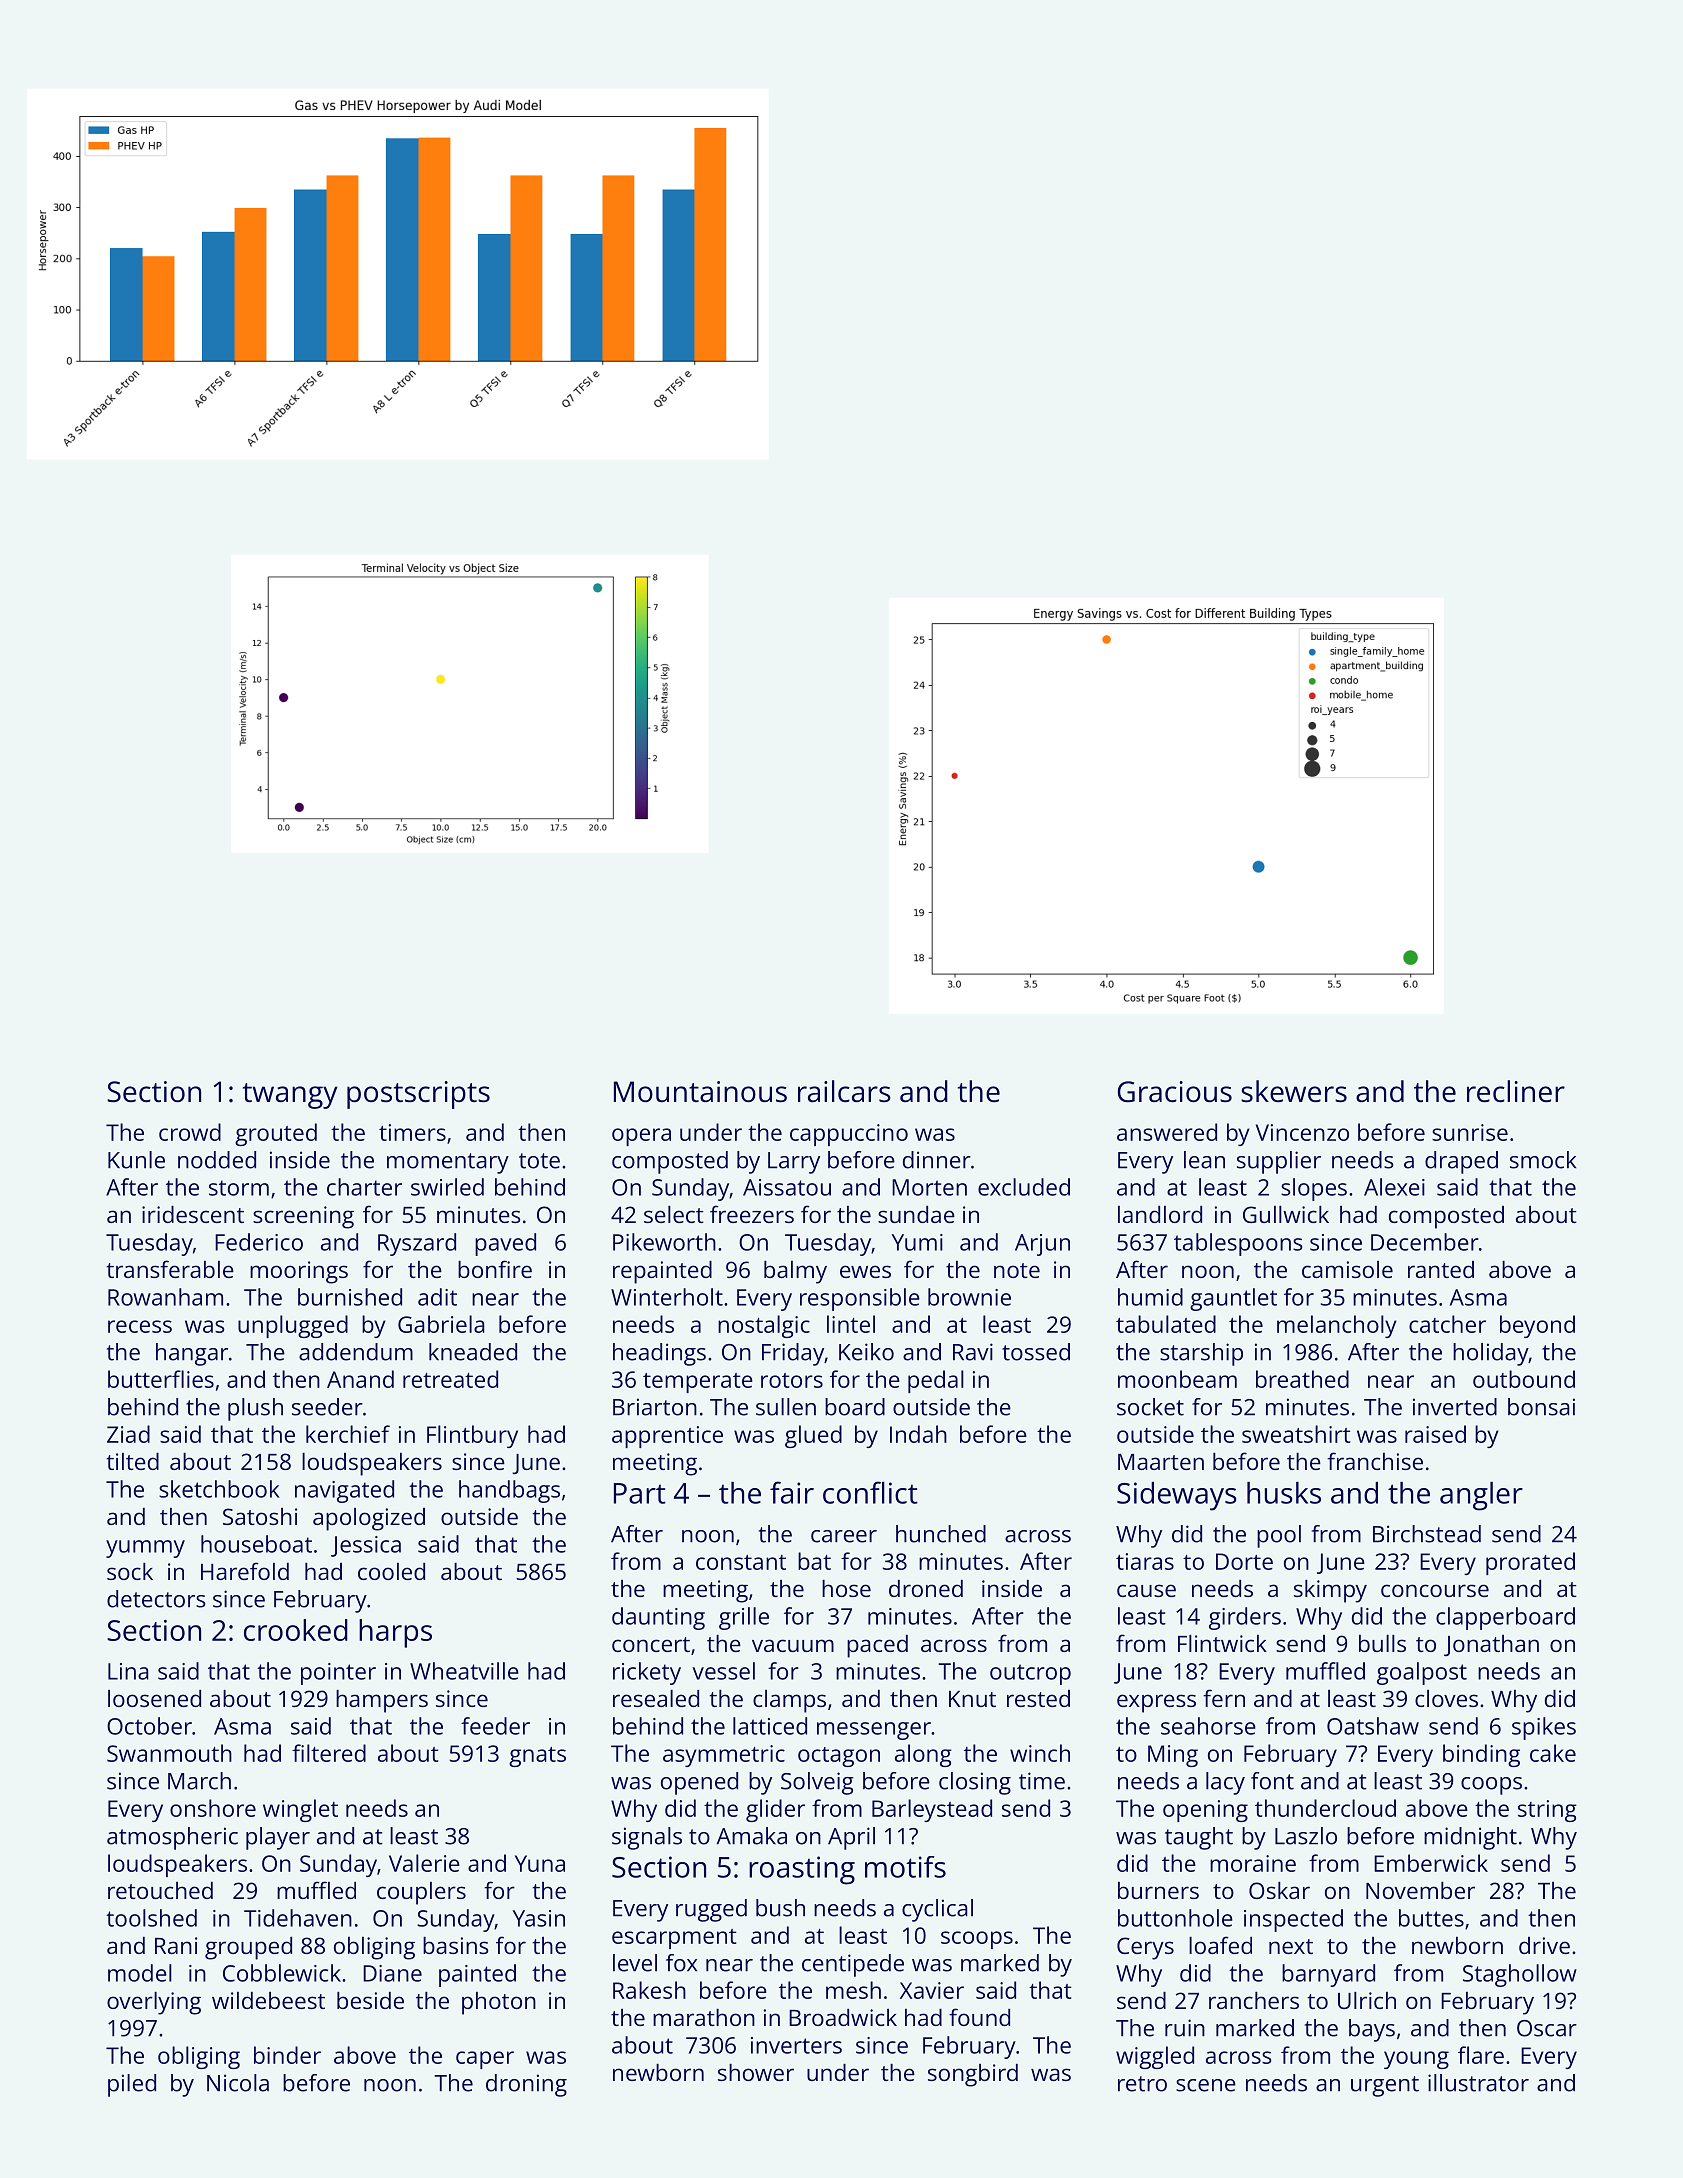 Image resolution: width=1683 pixels, height=2178 pixels. What do you see at coordinates (300, 1810) in the screenshot?
I see `winglet` at bounding box center [300, 1810].
